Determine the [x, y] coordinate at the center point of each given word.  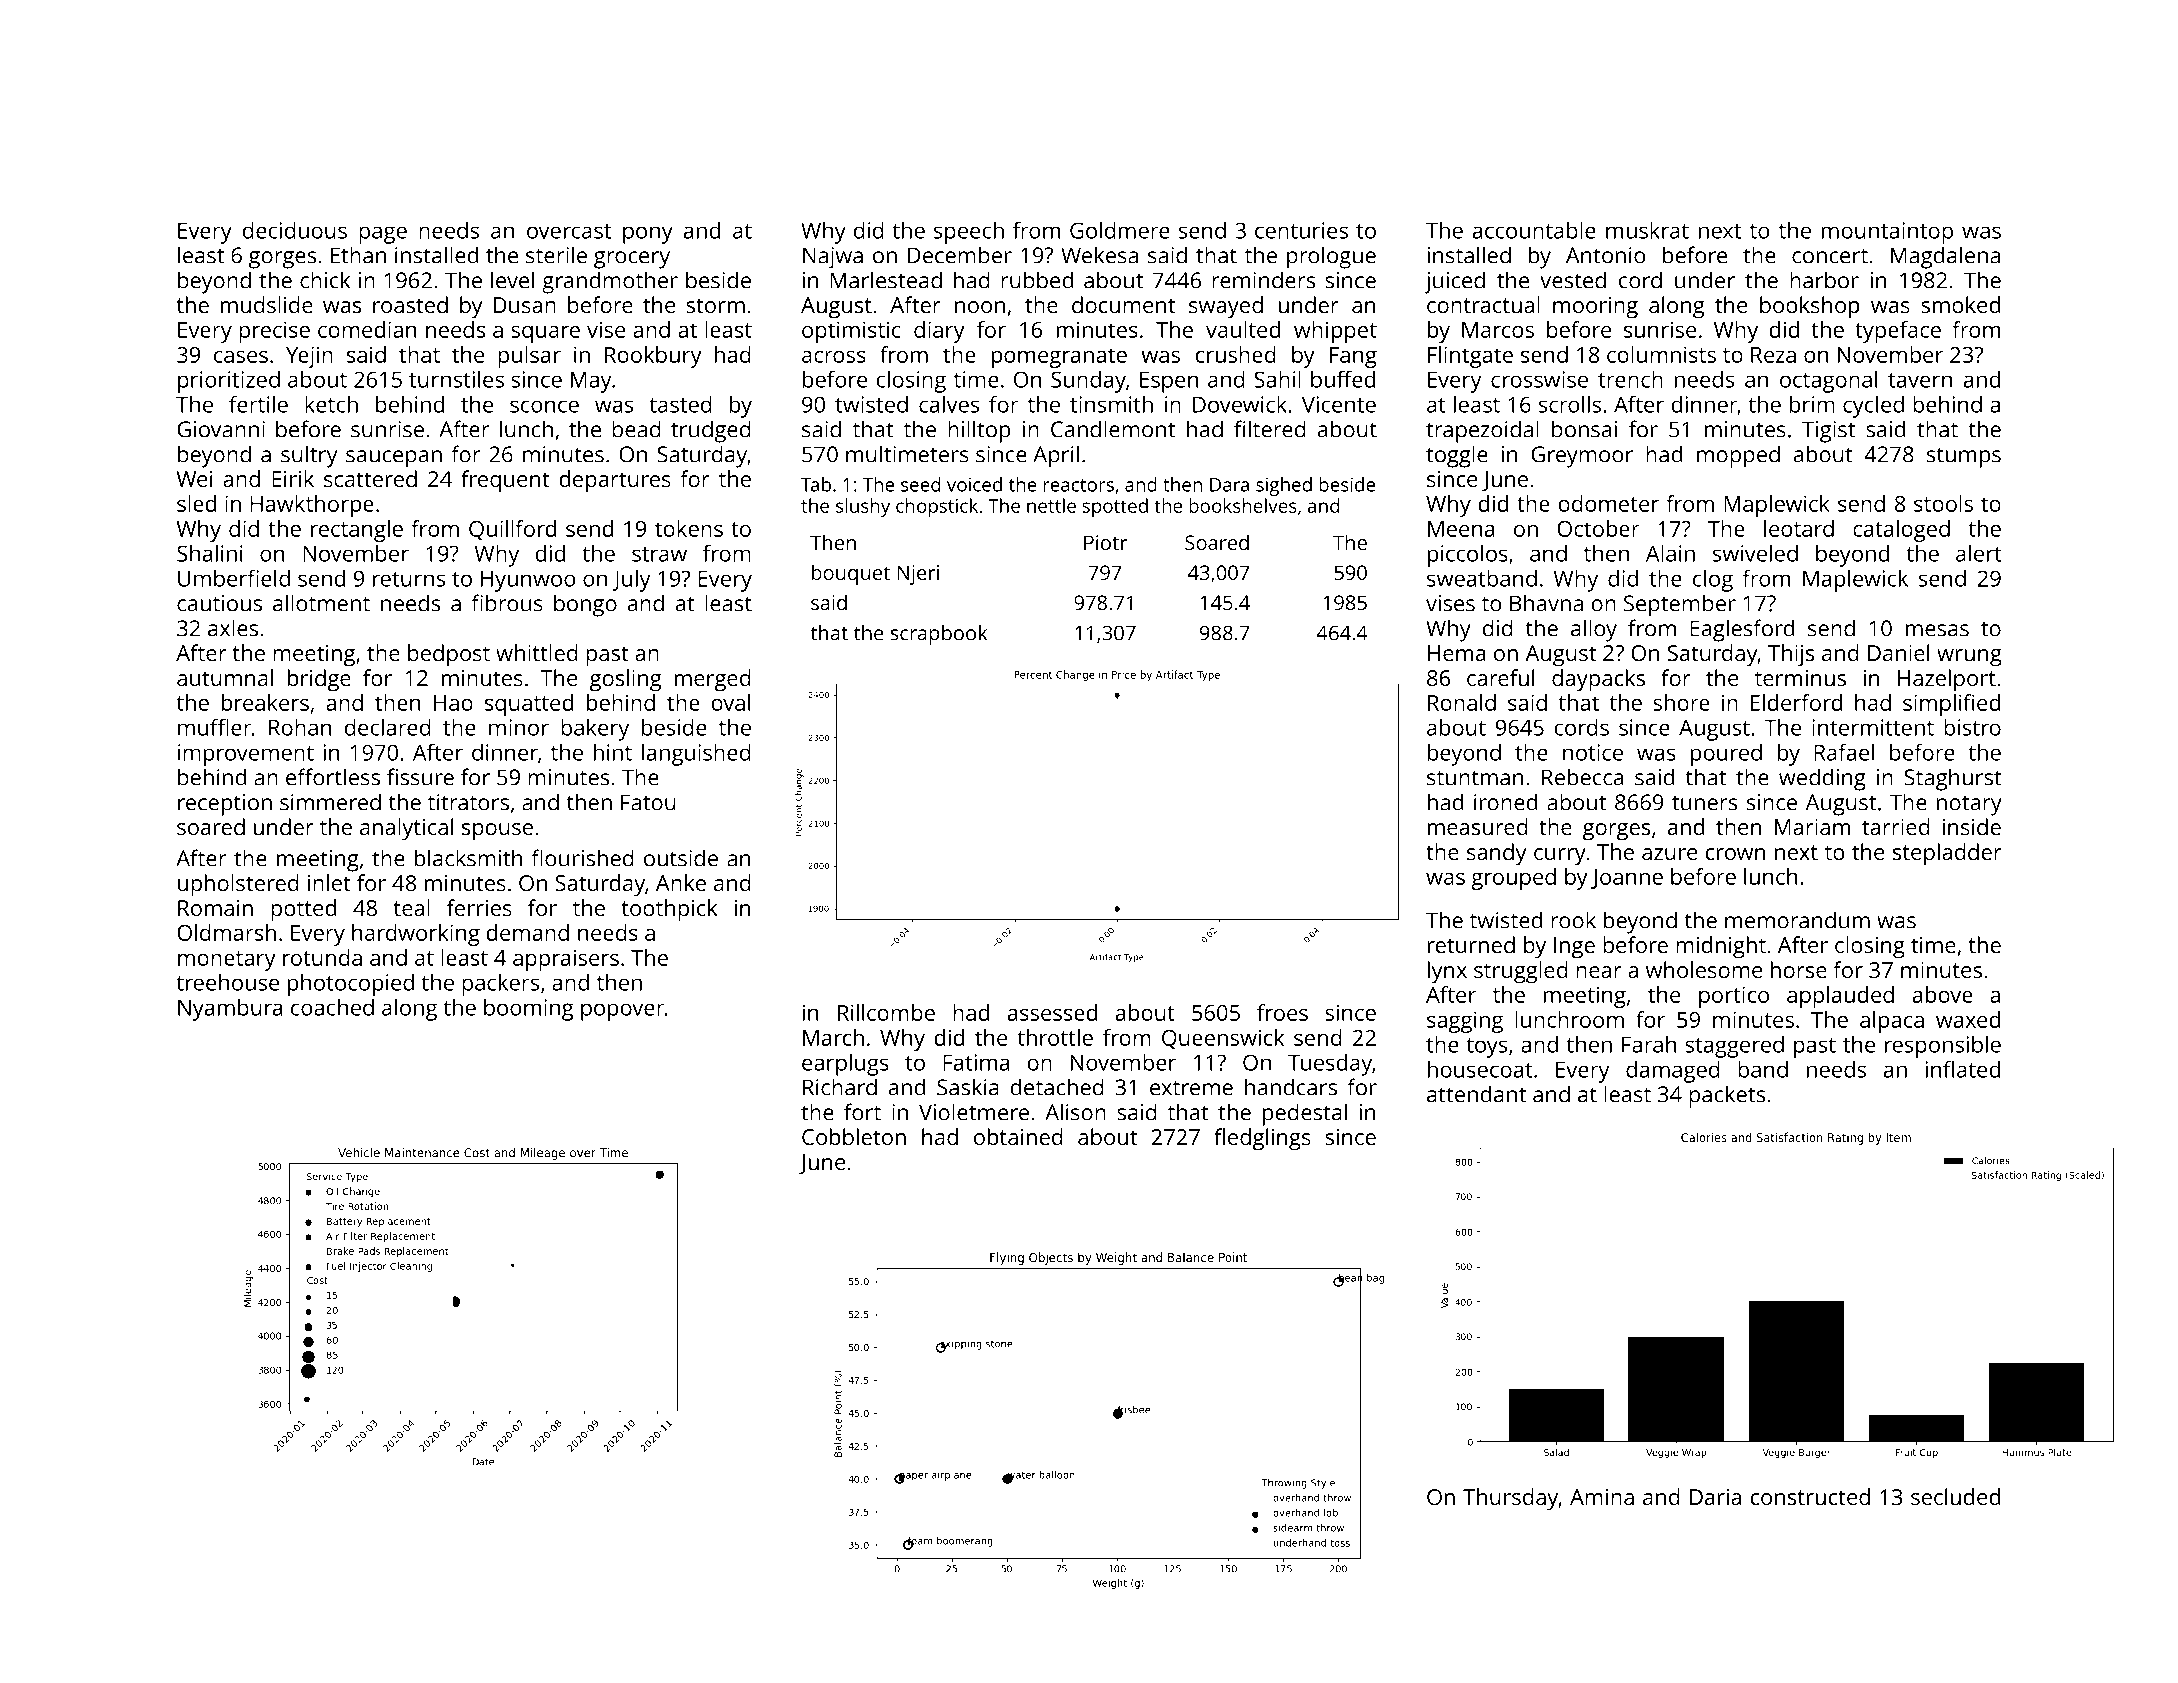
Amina [1602, 1497]
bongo [585, 605]
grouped [1513, 879]
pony [648, 235]
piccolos [1468, 556]
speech [969, 233]
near [1599, 972]
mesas [1937, 630]
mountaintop [1887, 233]
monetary [227, 961]
